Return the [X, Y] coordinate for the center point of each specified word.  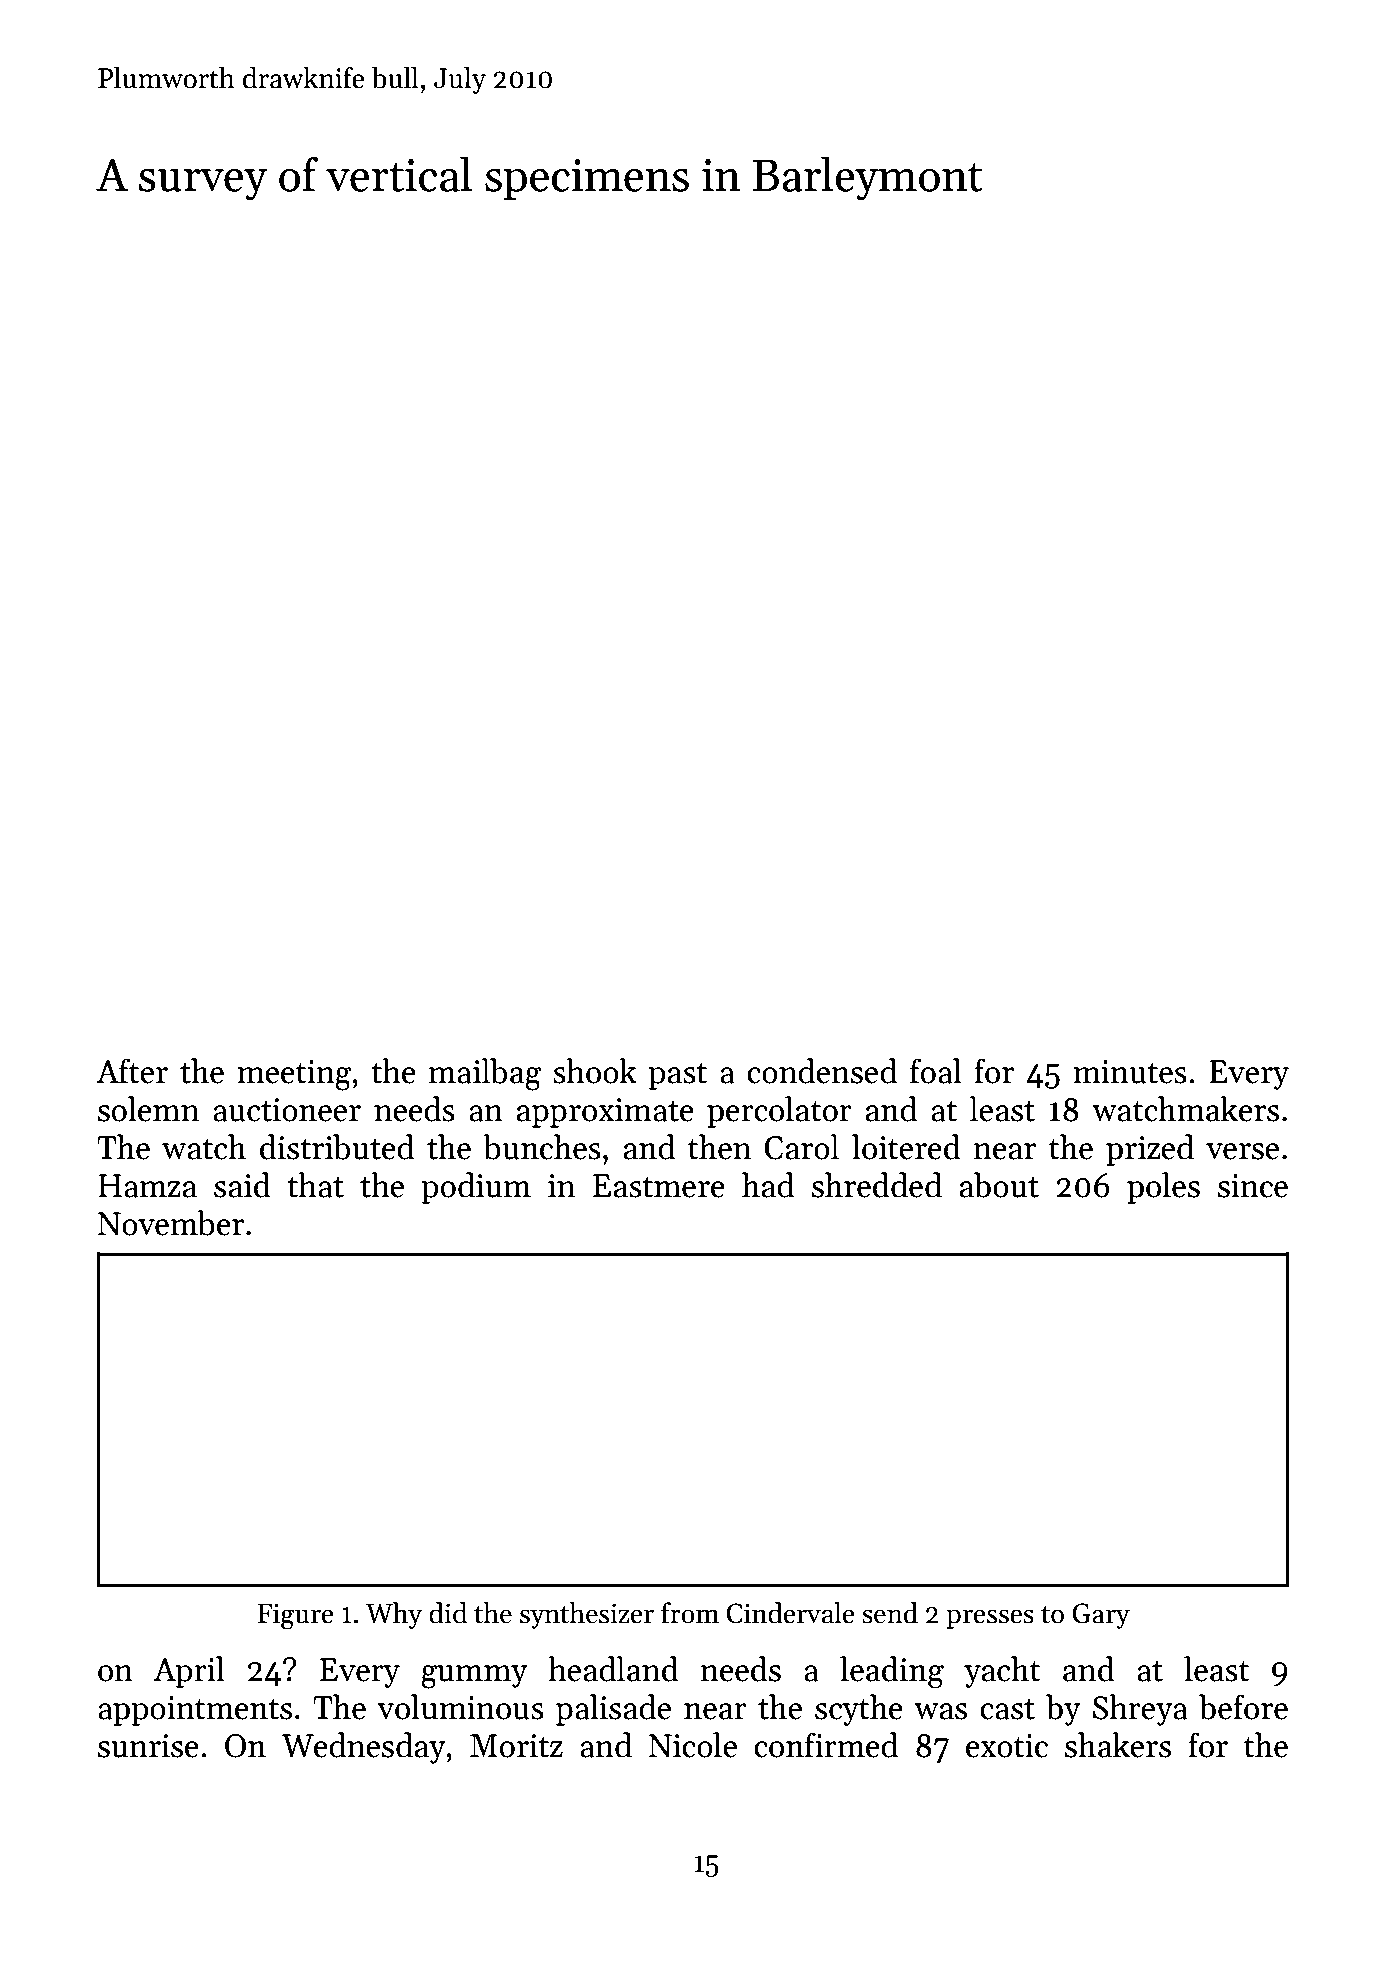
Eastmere [659, 1186]
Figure [295, 1616]
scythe [859, 1710]
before [1243, 1707]
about [999, 1185]
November [171, 1223]
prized [1150, 1150]
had [768, 1185]
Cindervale [791, 1613]
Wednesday [364, 1748]
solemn [148, 1109]
